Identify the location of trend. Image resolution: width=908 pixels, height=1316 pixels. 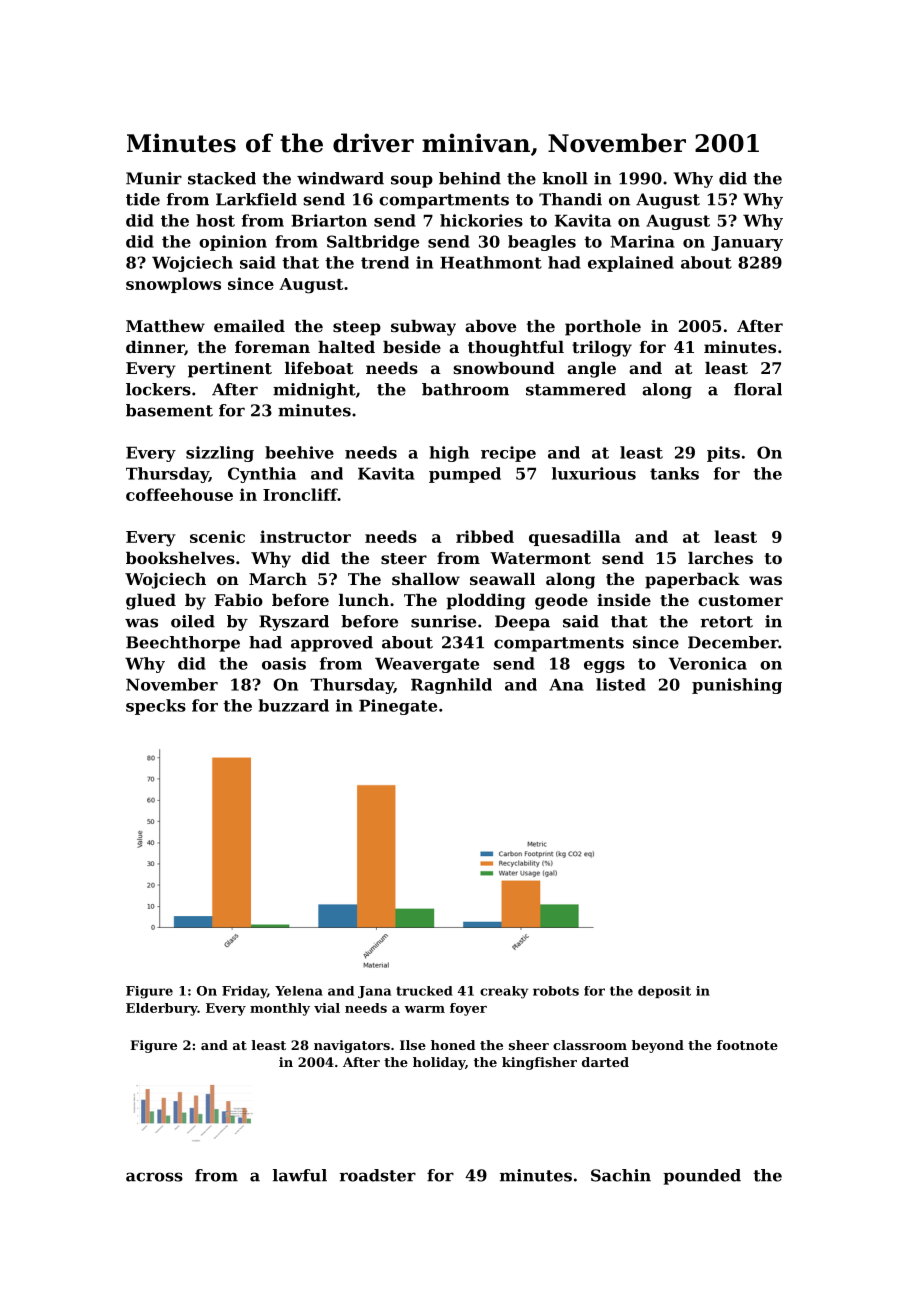
(385, 262).
